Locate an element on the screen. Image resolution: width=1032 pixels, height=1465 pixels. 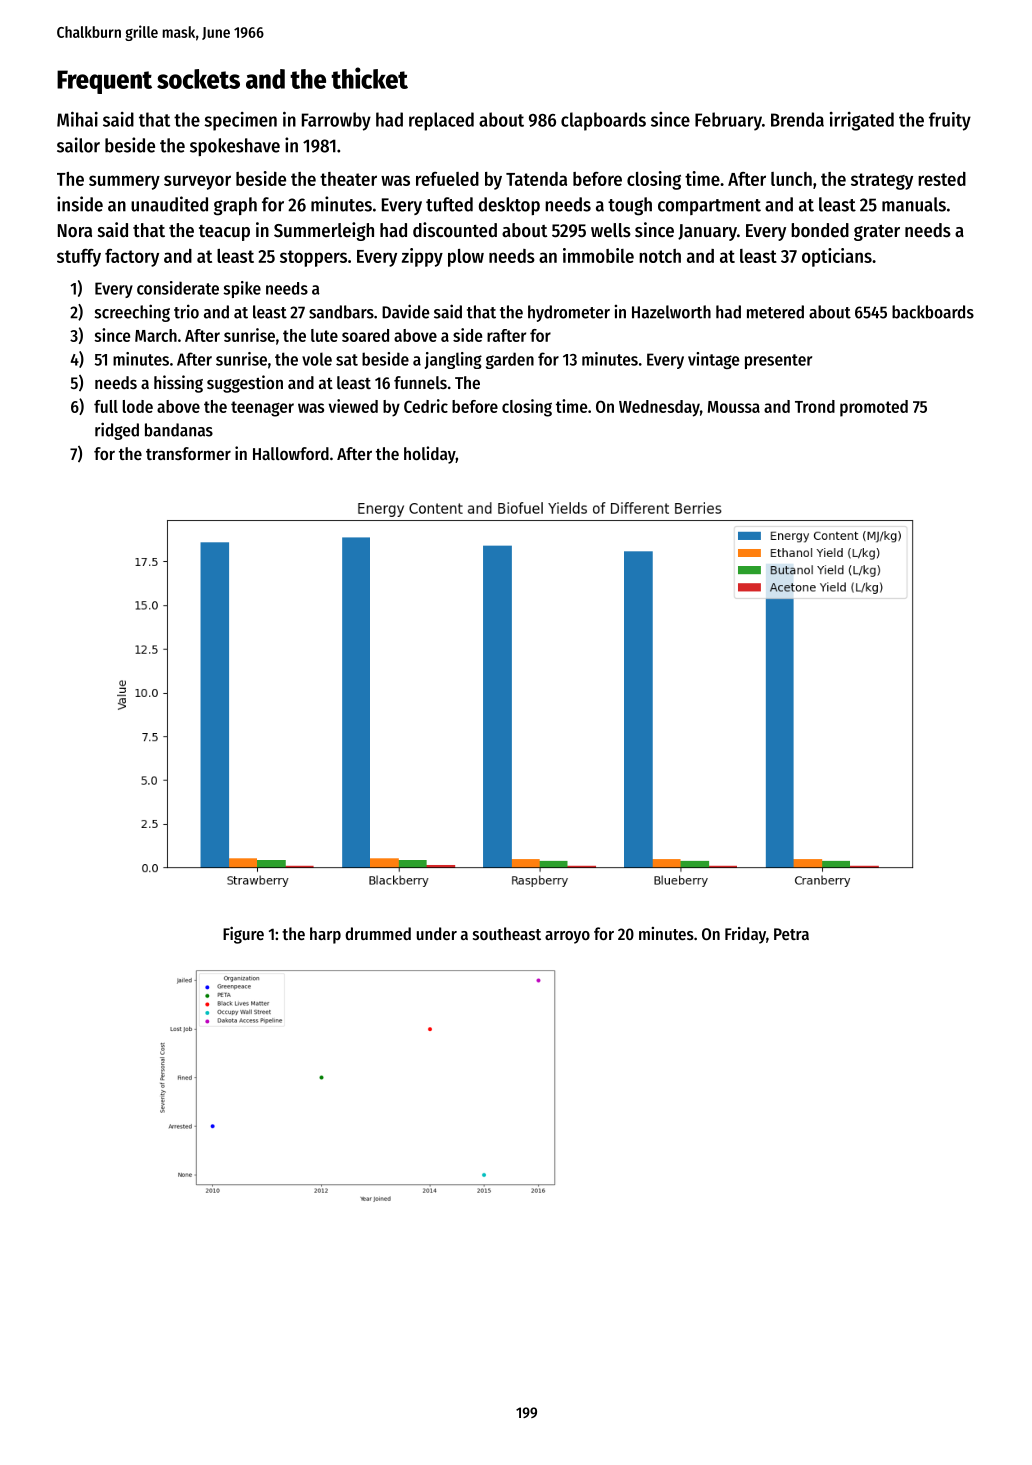
holiday is located at coordinates (430, 455).
